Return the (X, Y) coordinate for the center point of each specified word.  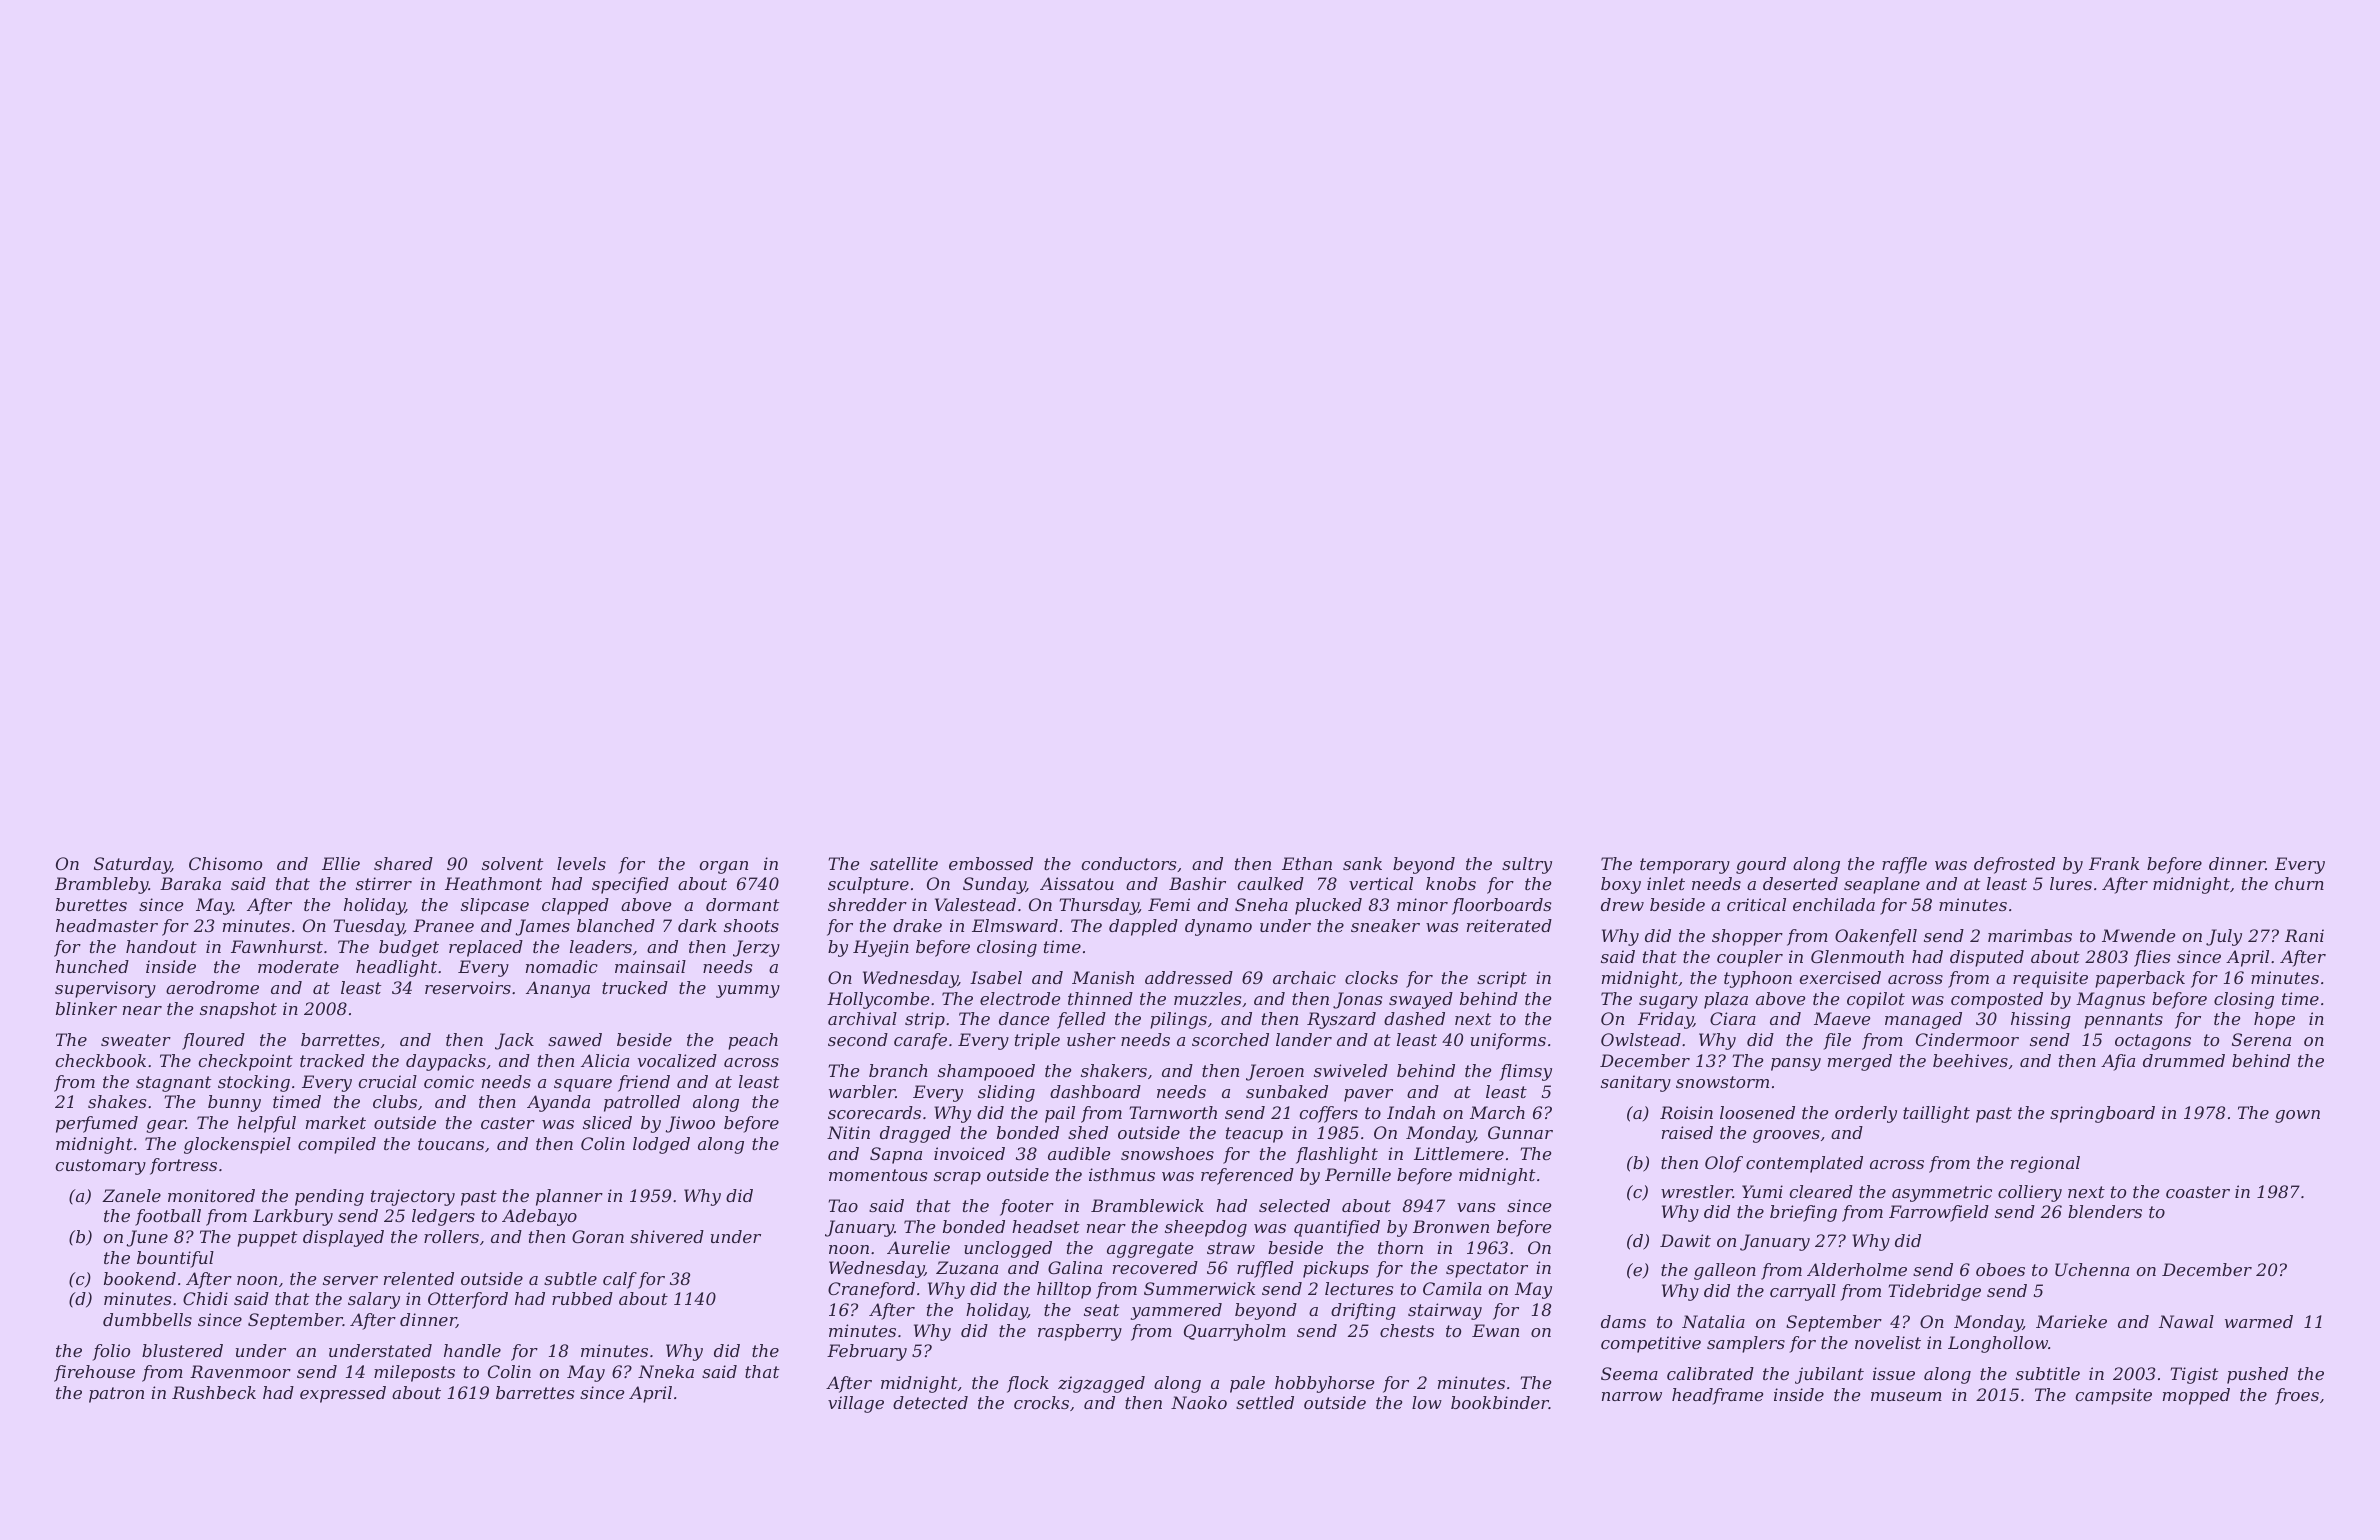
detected (930, 1402)
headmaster (107, 925)
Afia (2118, 1062)
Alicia (605, 1060)
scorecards (874, 1112)
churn (2299, 883)
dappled (1143, 927)
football (168, 1217)
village (856, 1404)
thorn (1400, 1247)
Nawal (2186, 1321)
